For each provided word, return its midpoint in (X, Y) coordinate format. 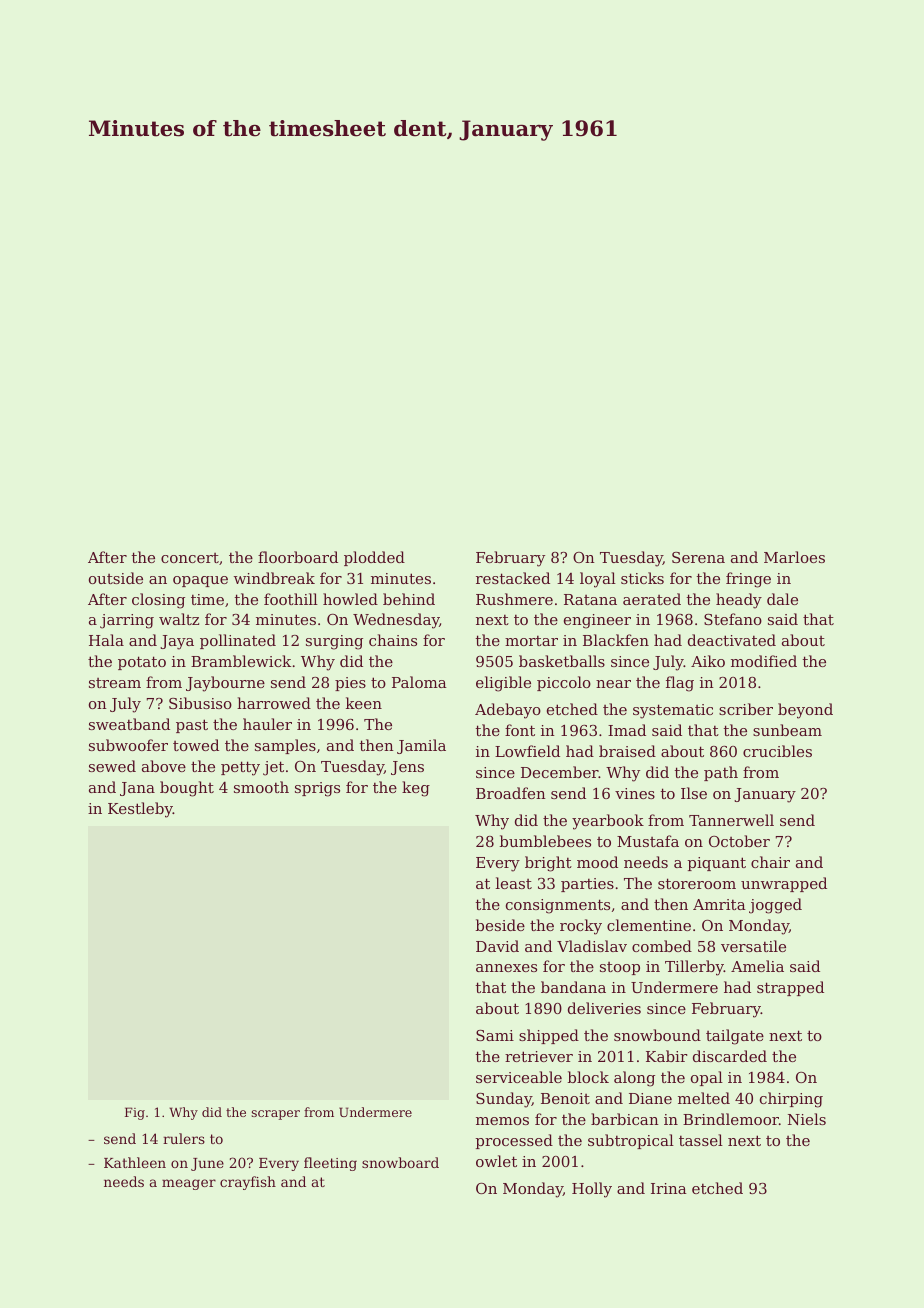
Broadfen (511, 793)
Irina (669, 1188)
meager (189, 1184)
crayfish (248, 1183)
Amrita (719, 904)
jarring (127, 621)
